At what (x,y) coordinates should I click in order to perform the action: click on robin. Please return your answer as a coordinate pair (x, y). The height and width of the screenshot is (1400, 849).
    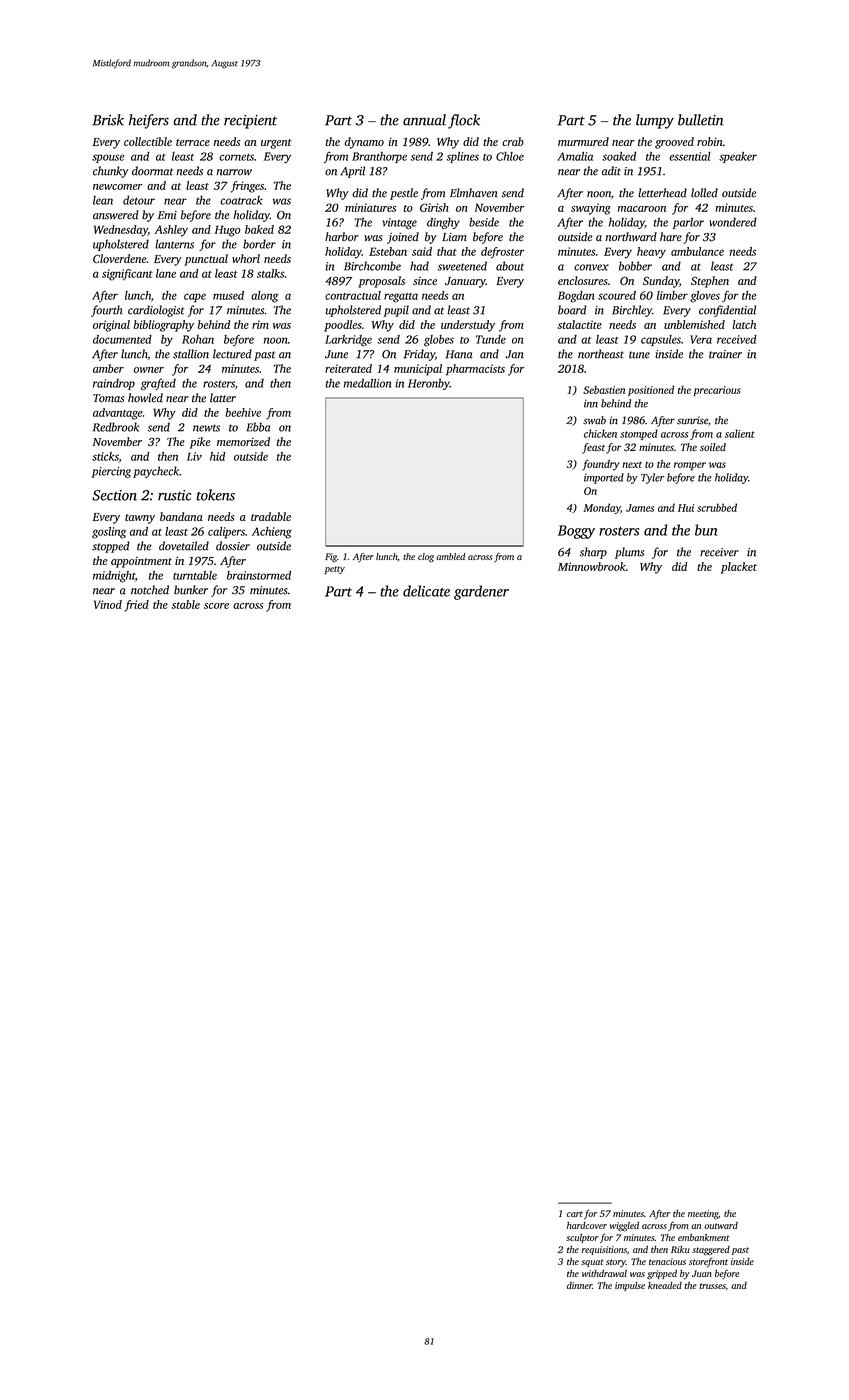
    Looking at the image, I should click on (710, 141).
